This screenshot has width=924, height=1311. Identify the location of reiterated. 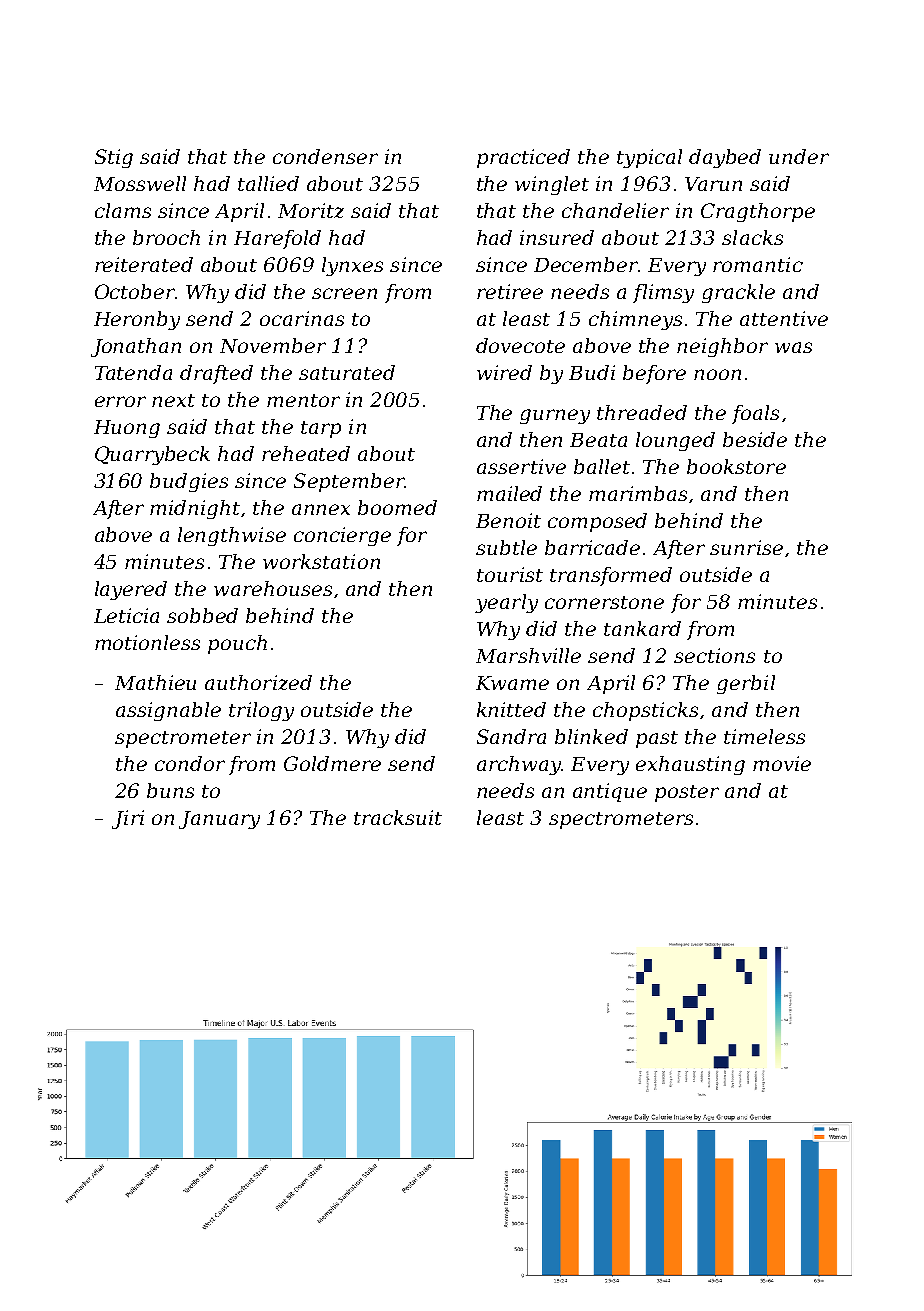
(144, 264).
